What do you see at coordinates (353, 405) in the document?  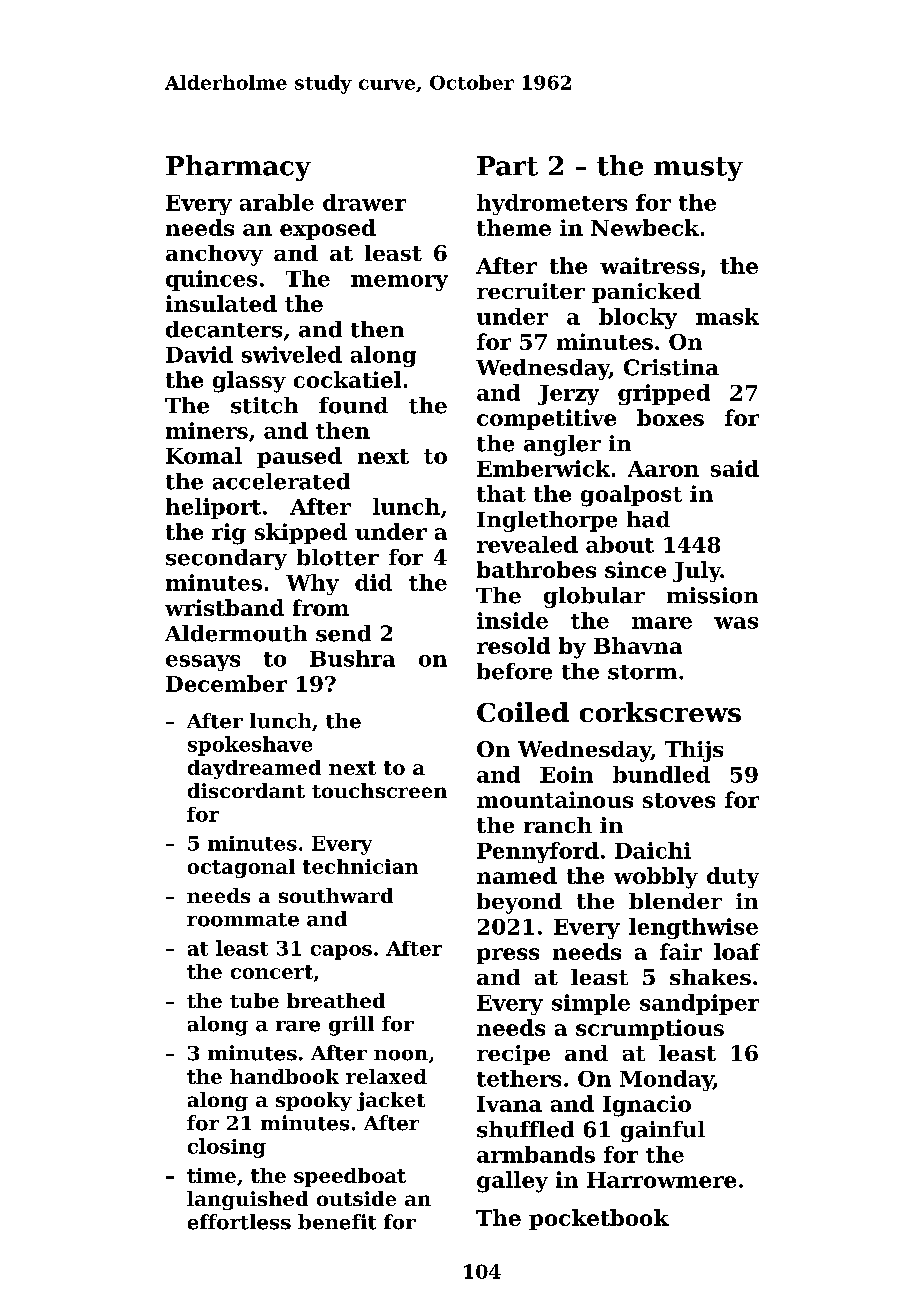 I see `found` at bounding box center [353, 405].
